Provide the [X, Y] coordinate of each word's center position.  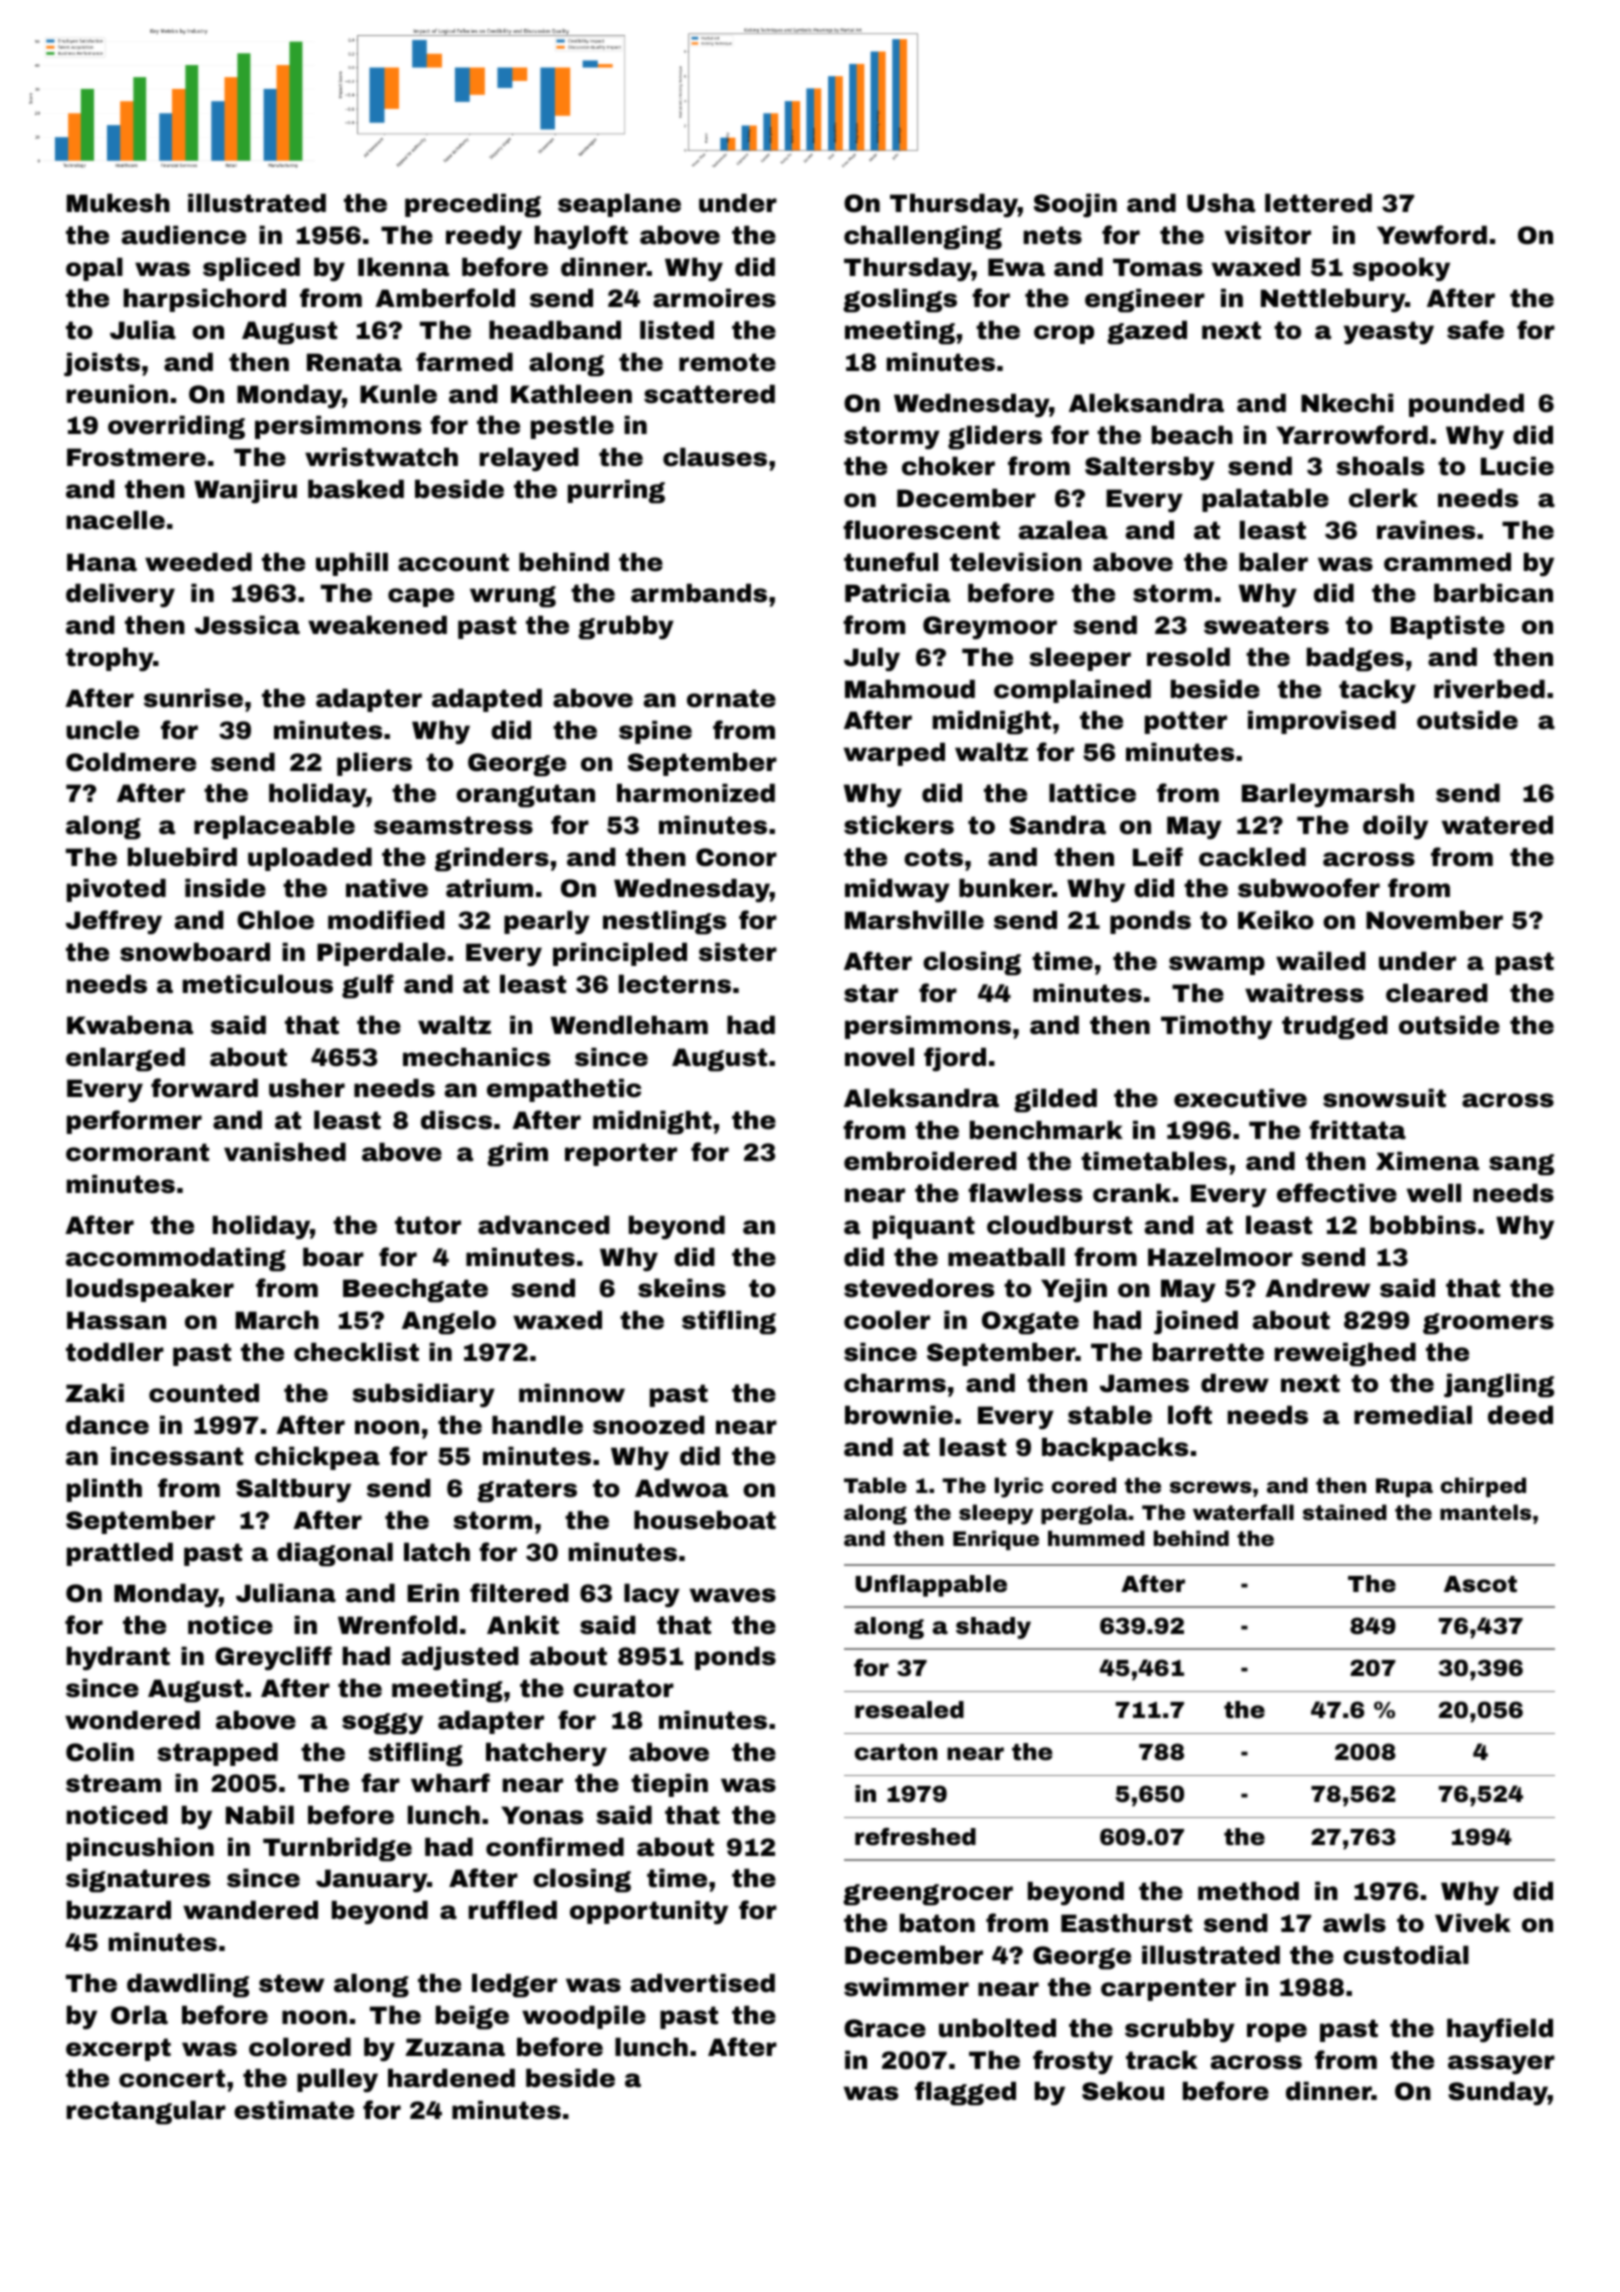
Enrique [996, 1540]
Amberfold [445, 298]
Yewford [1432, 235]
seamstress [453, 825]
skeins [682, 1288]
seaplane [619, 205]
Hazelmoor [1220, 1257]
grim [517, 1154]
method [1248, 1891]
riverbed [1489, 689]
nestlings [664, 922]
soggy [382, 1724]
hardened [451, 2078]
